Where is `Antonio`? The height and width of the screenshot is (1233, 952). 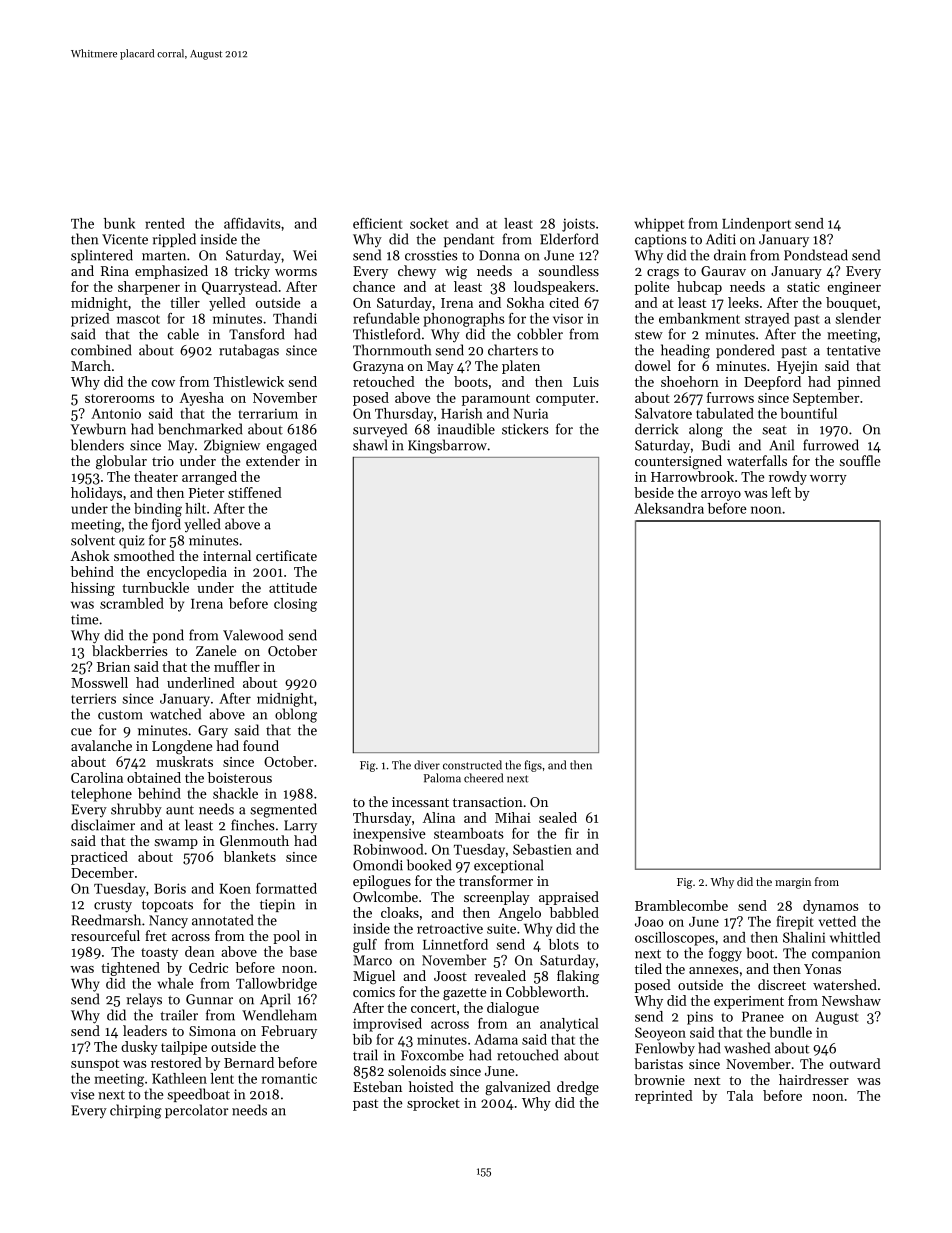
Antonio is located at coordinates (116, 413).
